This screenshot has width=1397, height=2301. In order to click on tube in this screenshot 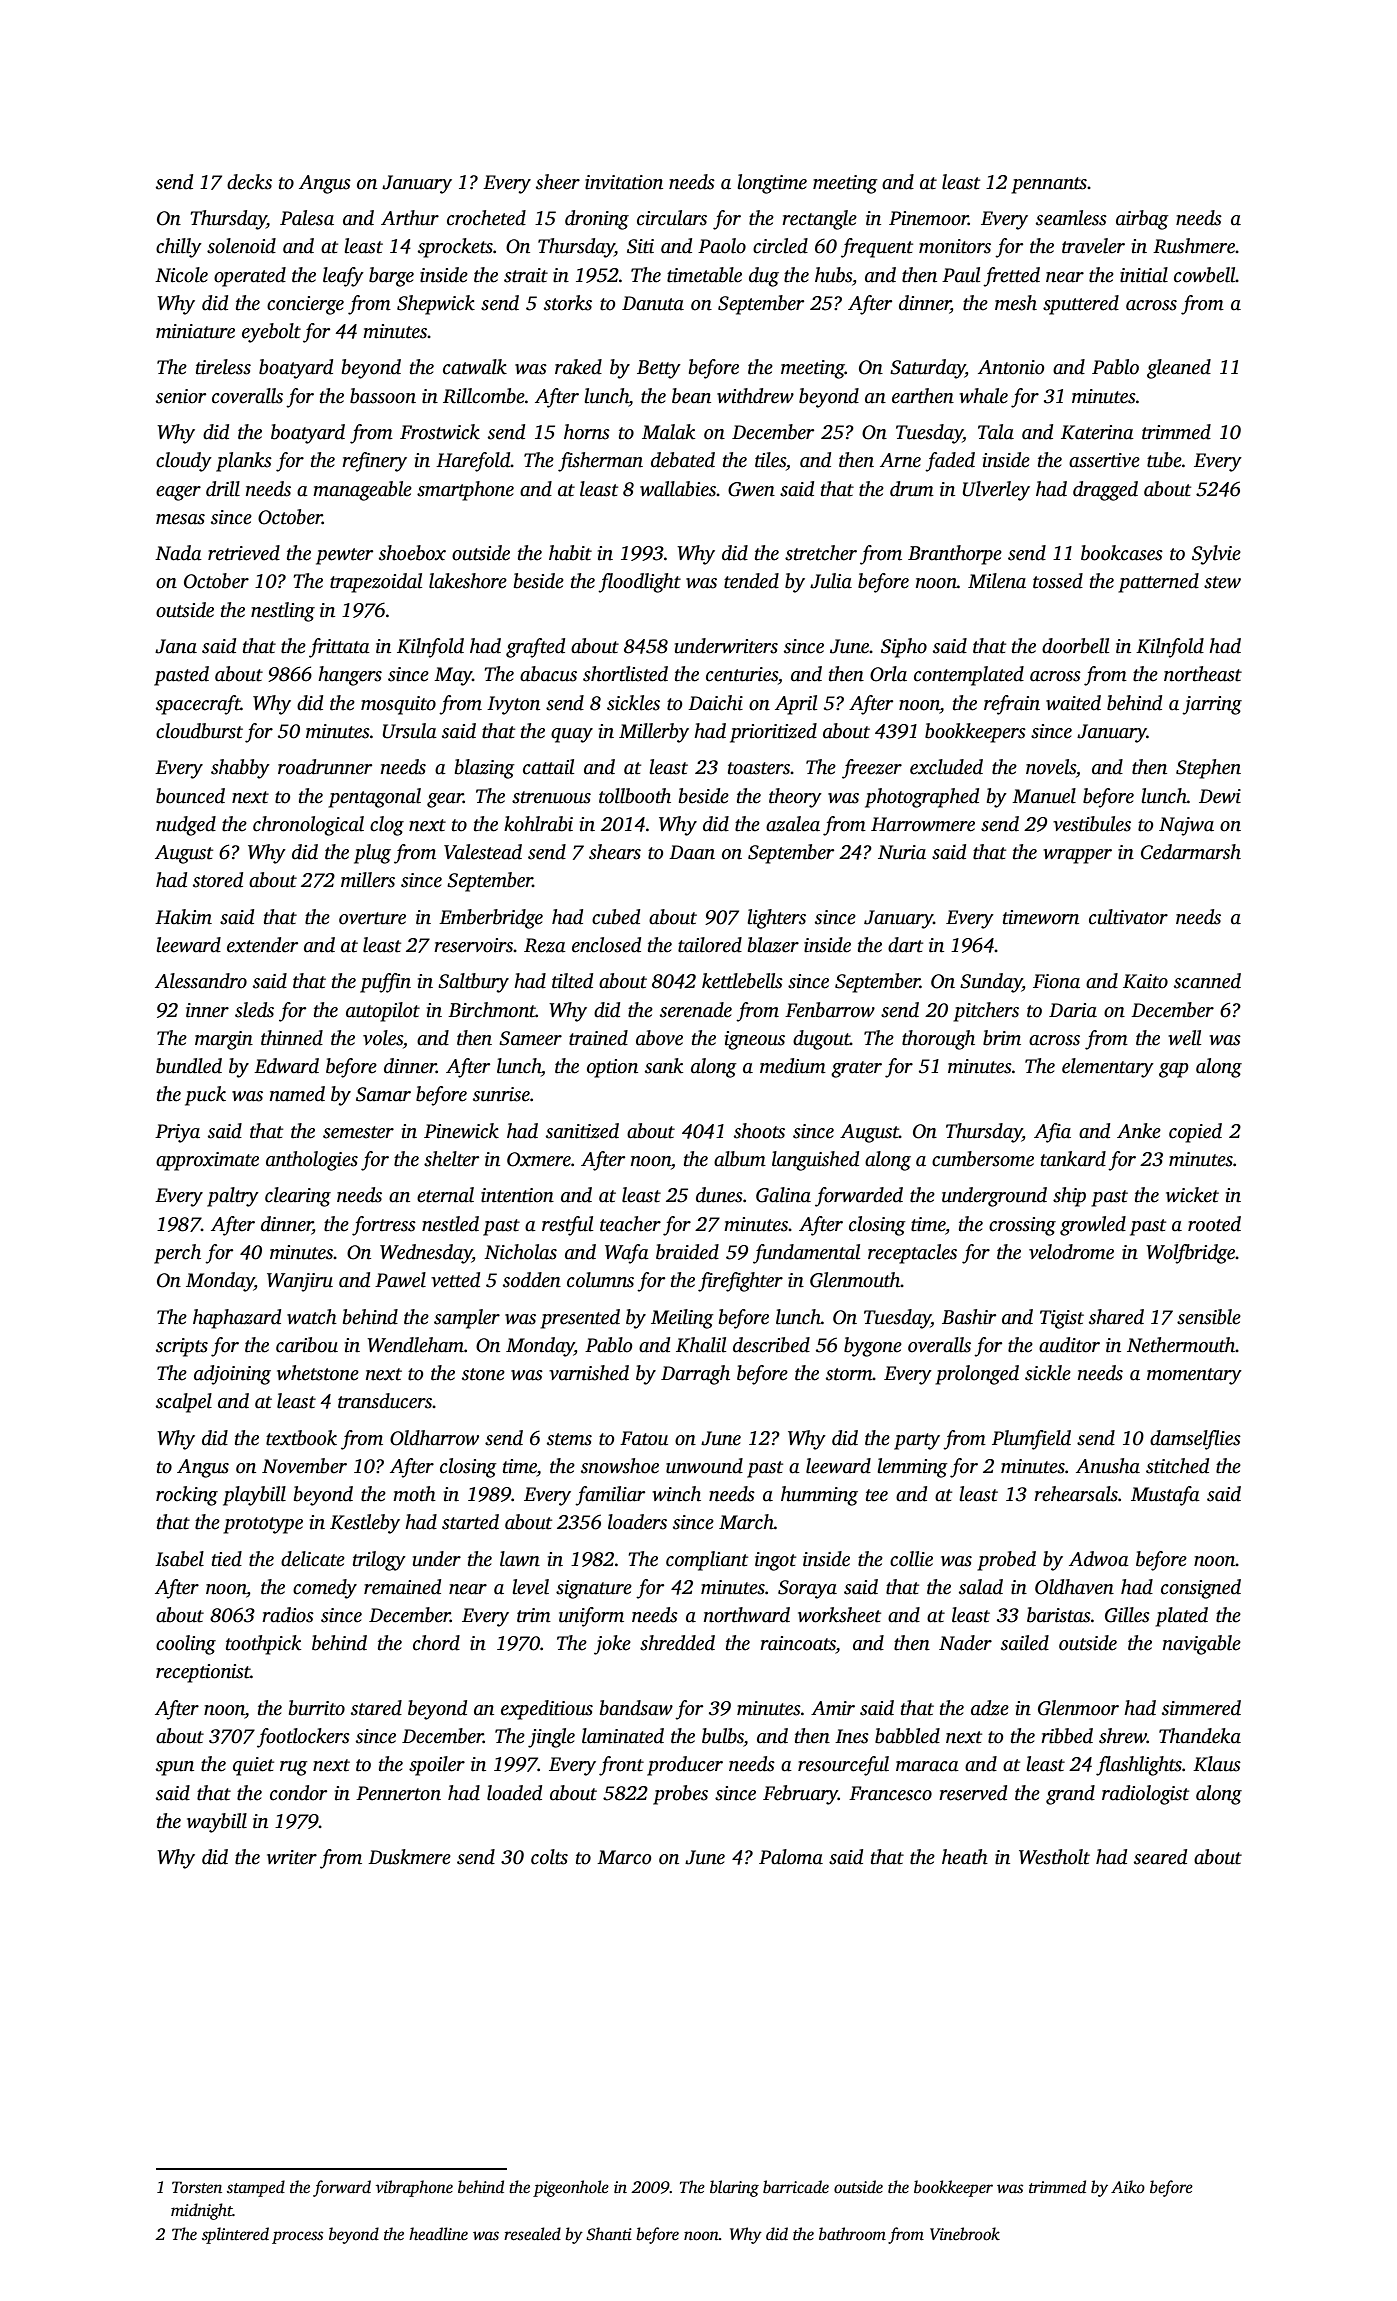, I will do `click(1164, 460)`.
